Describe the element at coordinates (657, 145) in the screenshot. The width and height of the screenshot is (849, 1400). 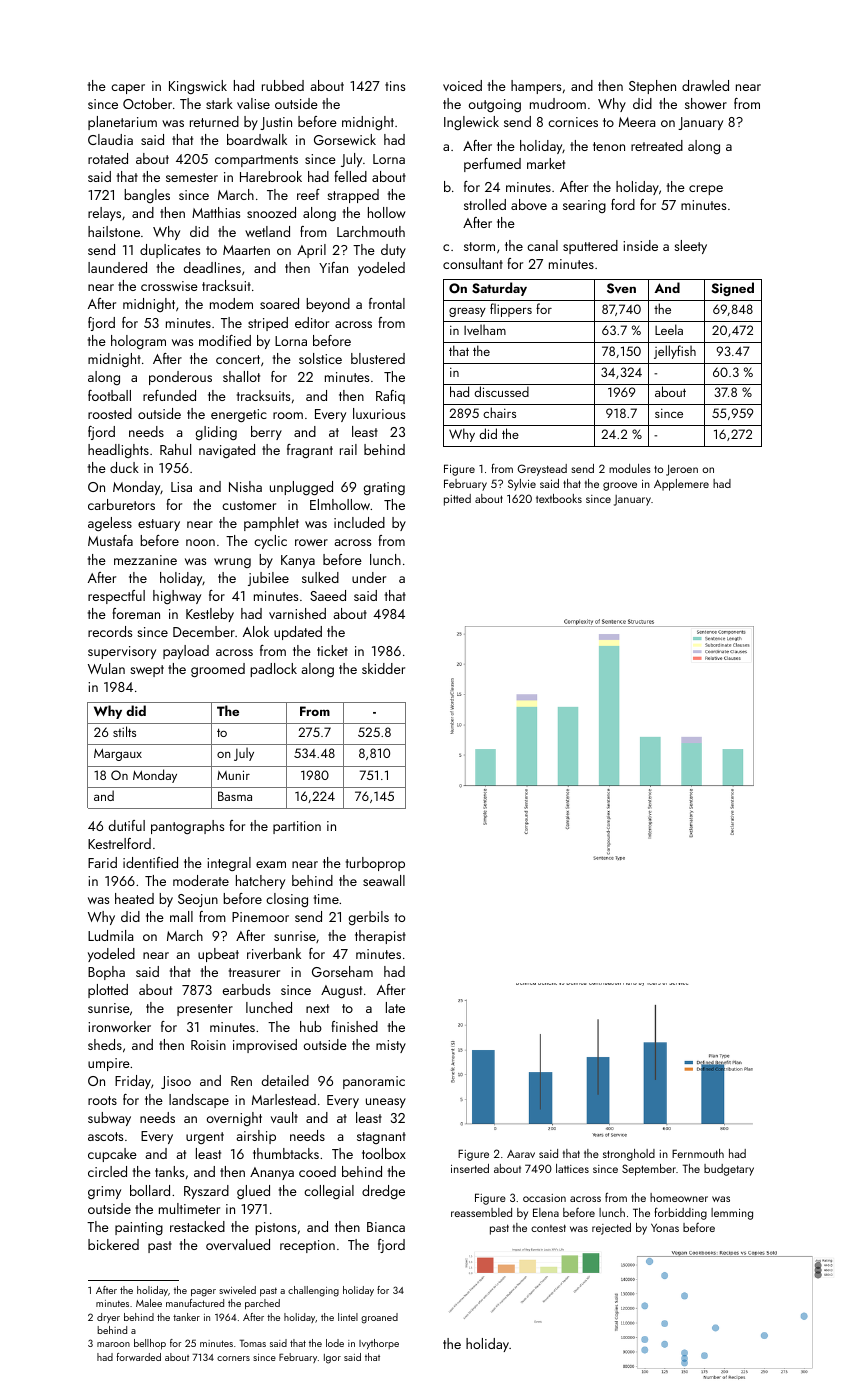
I see `retreated` at that location.
